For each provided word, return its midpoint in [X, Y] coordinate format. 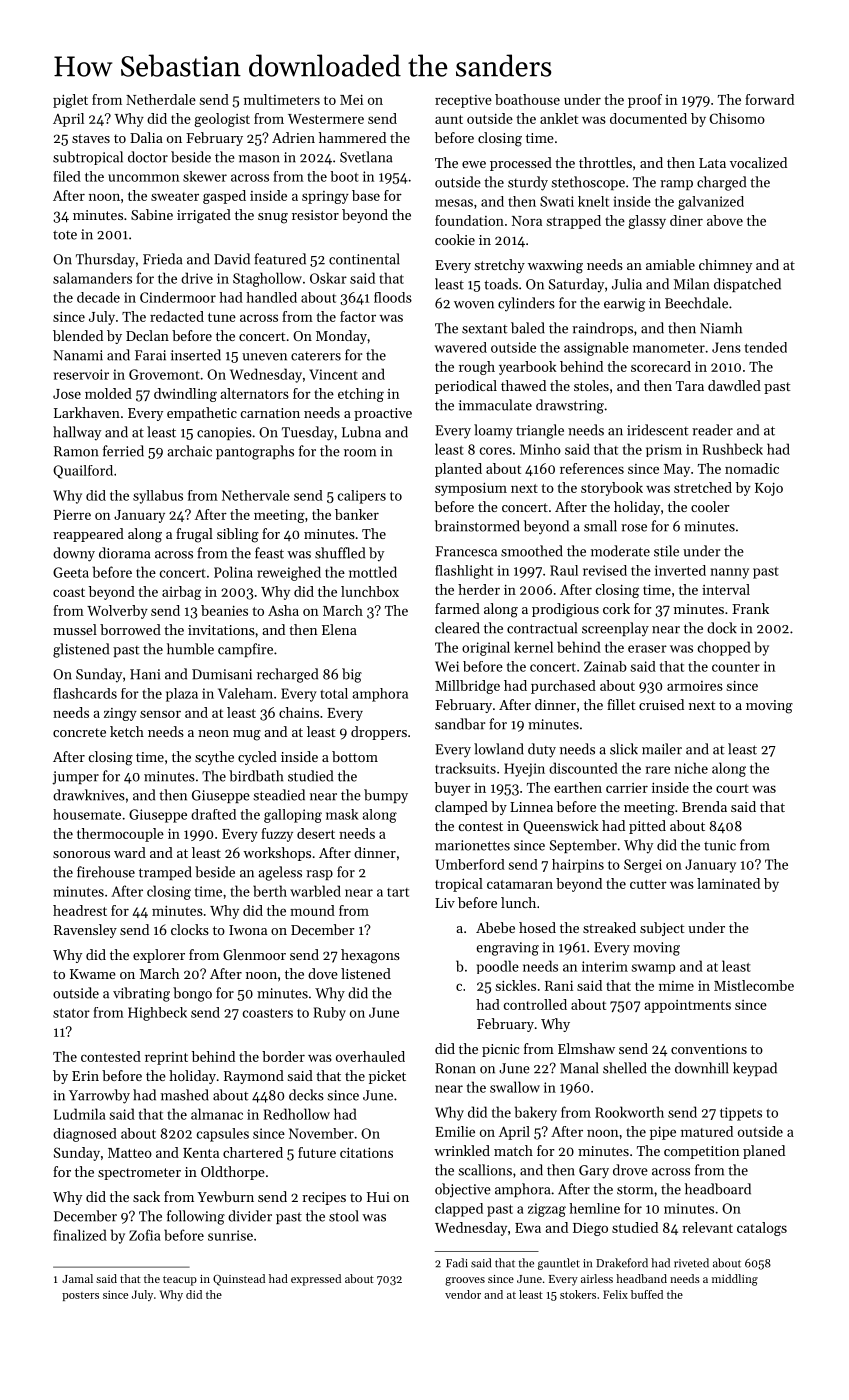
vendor [463, 1294]
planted [458, 470]
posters [80, 1296]
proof [645, 101]
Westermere [326, 119]
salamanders [92, 278]
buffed [647, 1294]
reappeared [88, 535]
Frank [750, 608]
